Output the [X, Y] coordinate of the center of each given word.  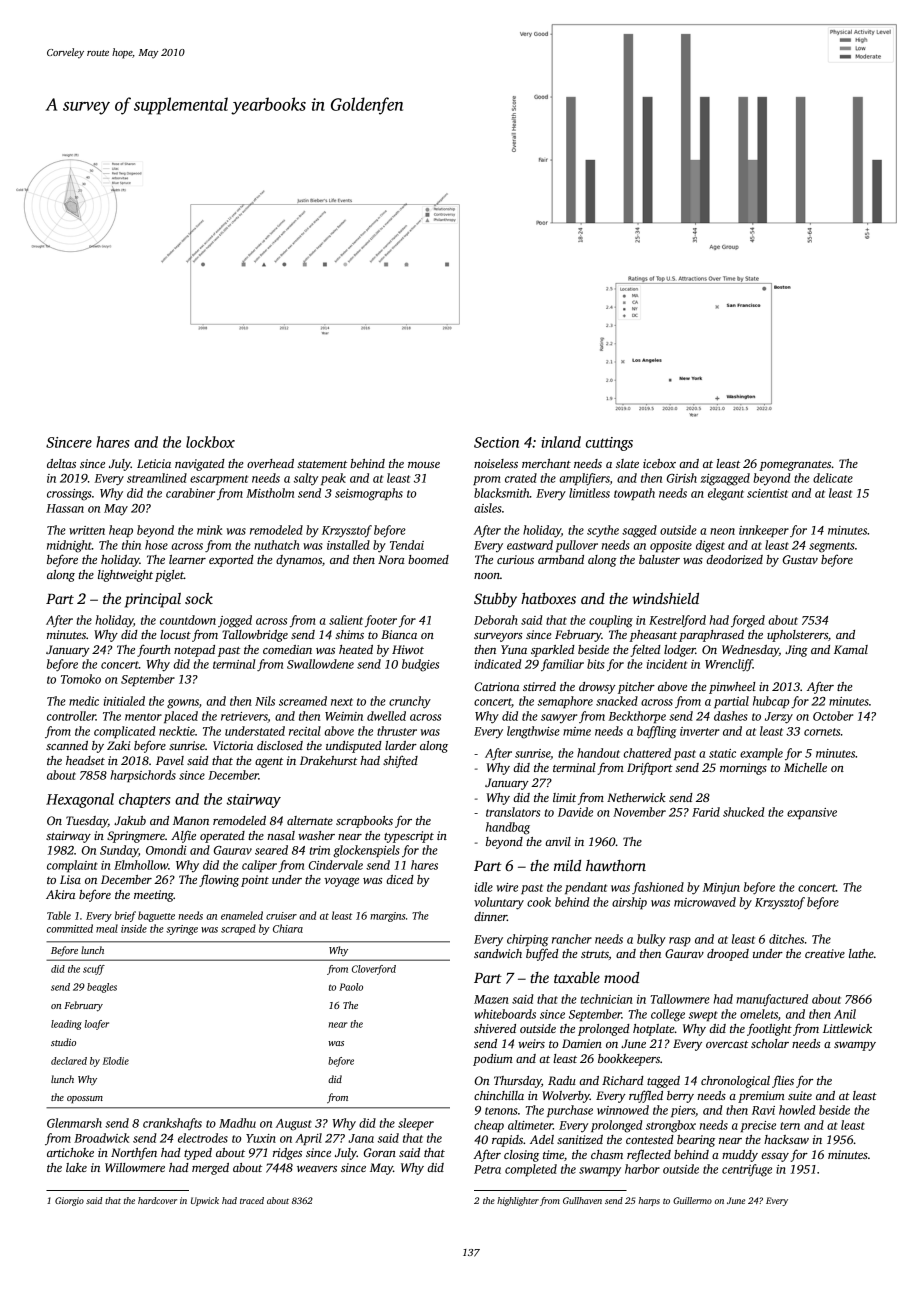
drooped [728, 955]
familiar [562, 665]
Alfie [183, 837]
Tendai [407, 545]
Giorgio [69, 1201]
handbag [508, 828]
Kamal [851, 649]
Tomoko [81, 679]
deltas [61, 463]
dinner [490, 916]
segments [832, 547]
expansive [812, 813]
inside [134, 928]
